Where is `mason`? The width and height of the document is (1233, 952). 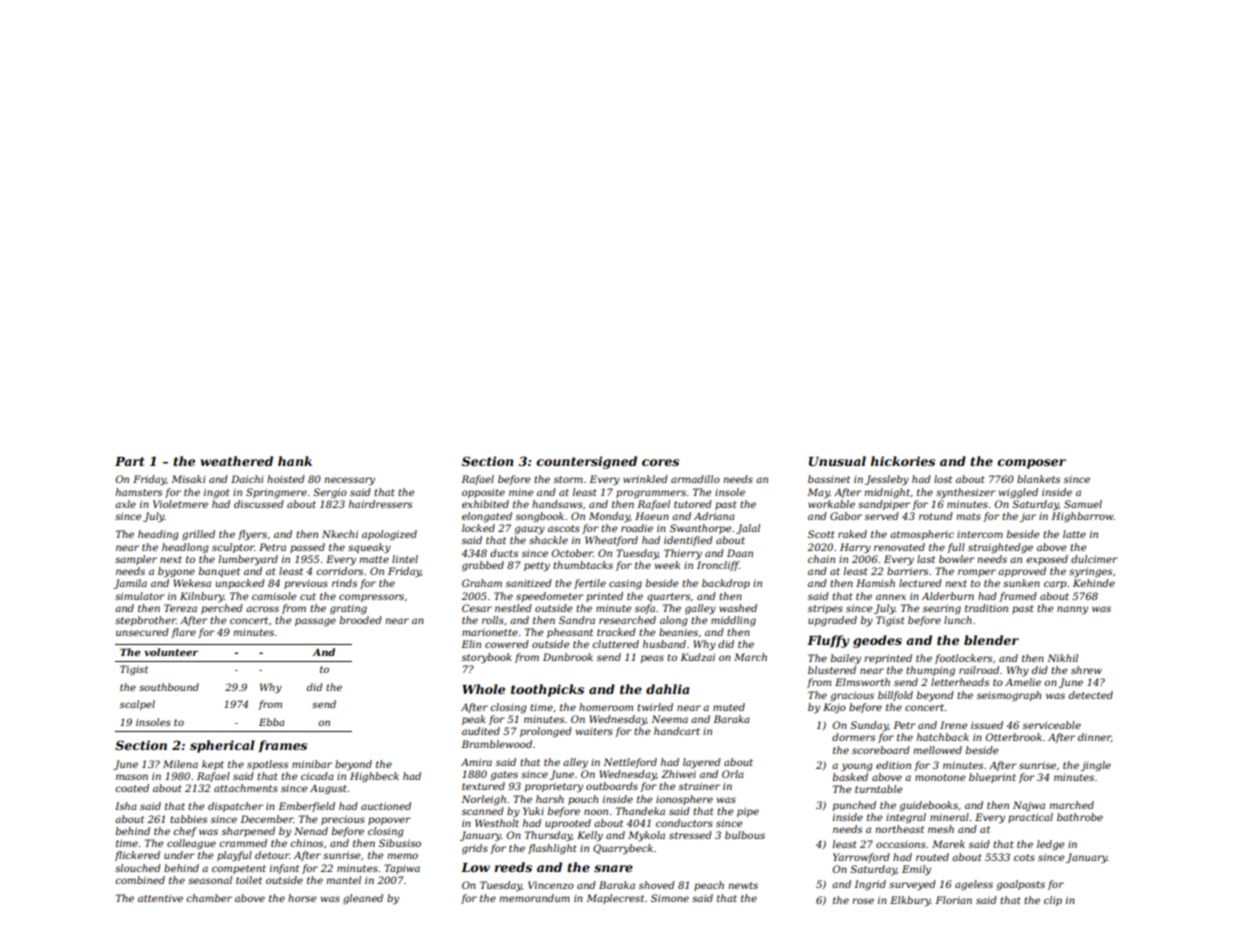 mason is located at coordinates (132, 777).
